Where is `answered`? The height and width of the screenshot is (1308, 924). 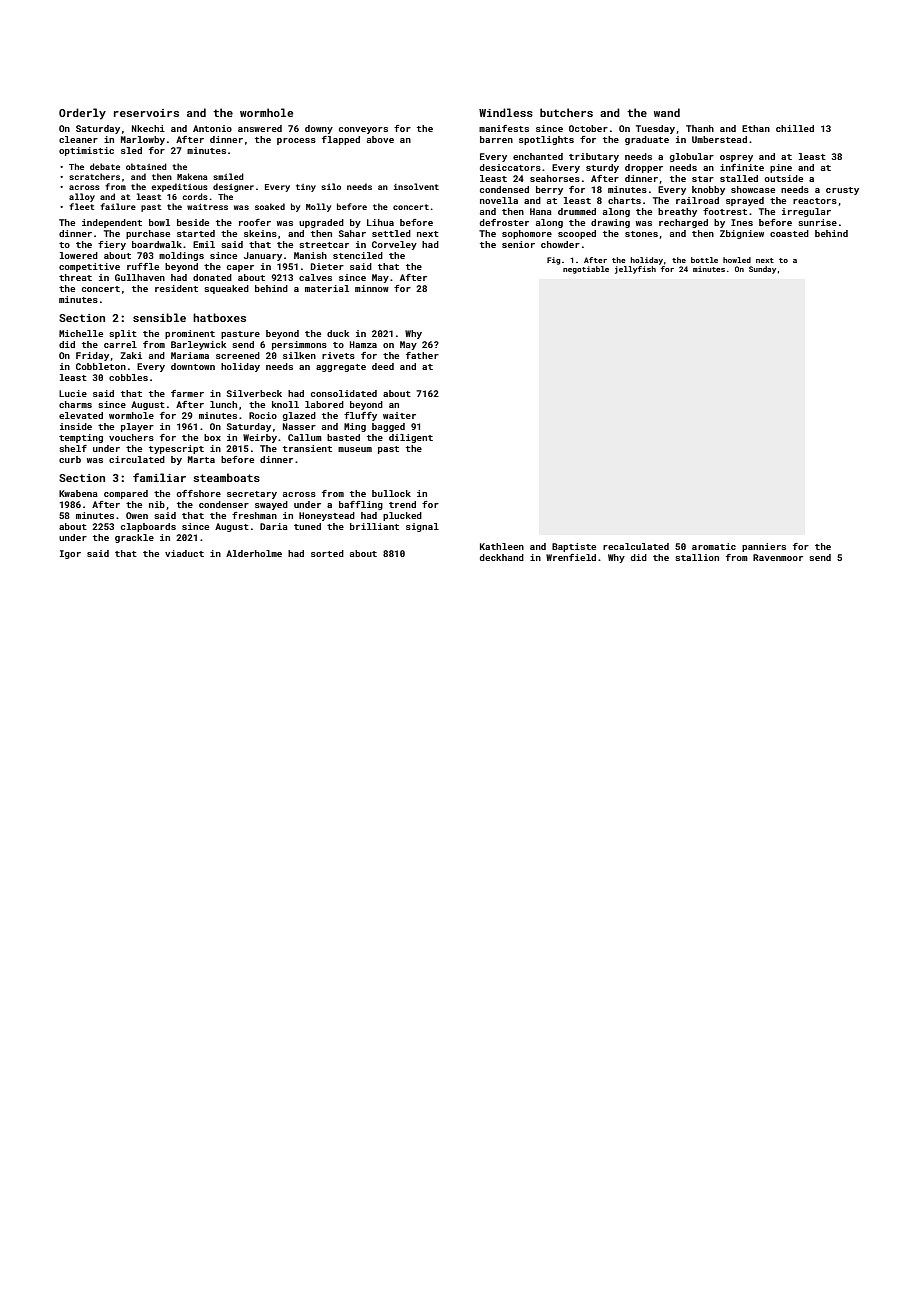
answered is located at coordinates (260, 128).
